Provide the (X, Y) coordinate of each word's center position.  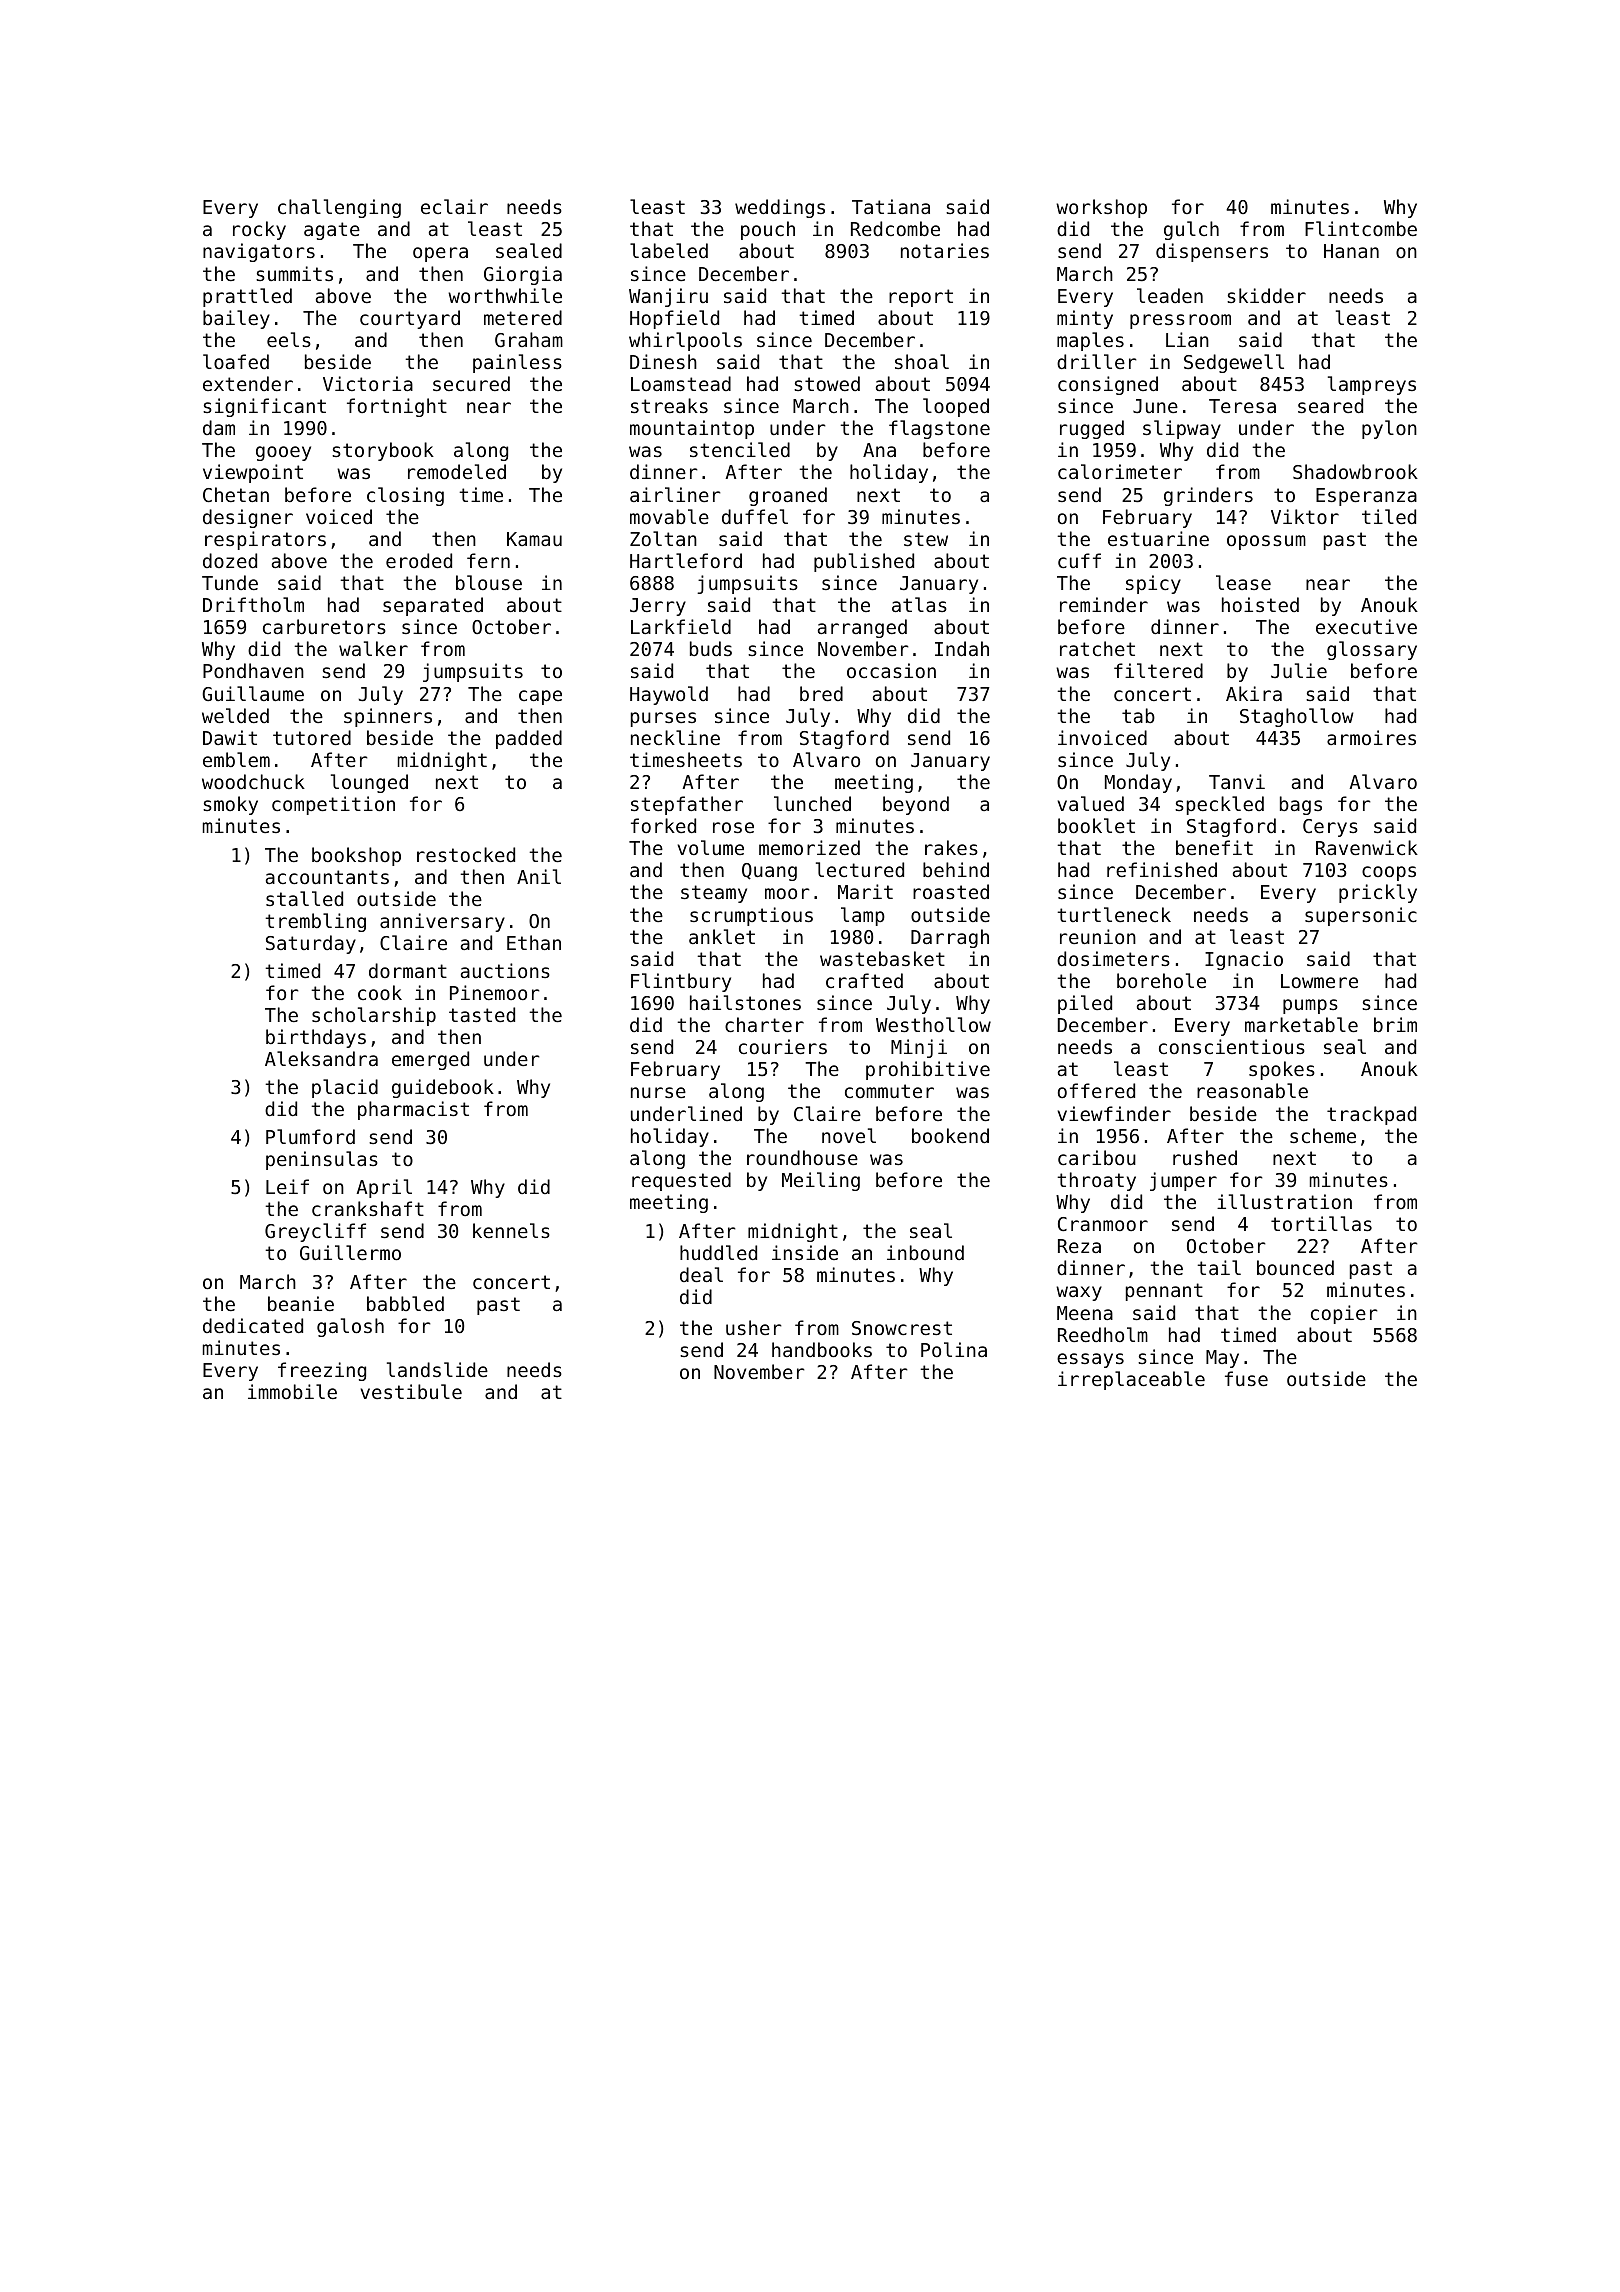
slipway (1182, 429)
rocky (259, 230)
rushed (1205, 1157)
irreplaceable (1131, 1380)
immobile (292, 1391)
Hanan (1351, 251)
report (921, 298)
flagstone (939, 429)
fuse (1246, 1378)
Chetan (236, 494)
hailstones (745, 1002)
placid (345, 1088)
